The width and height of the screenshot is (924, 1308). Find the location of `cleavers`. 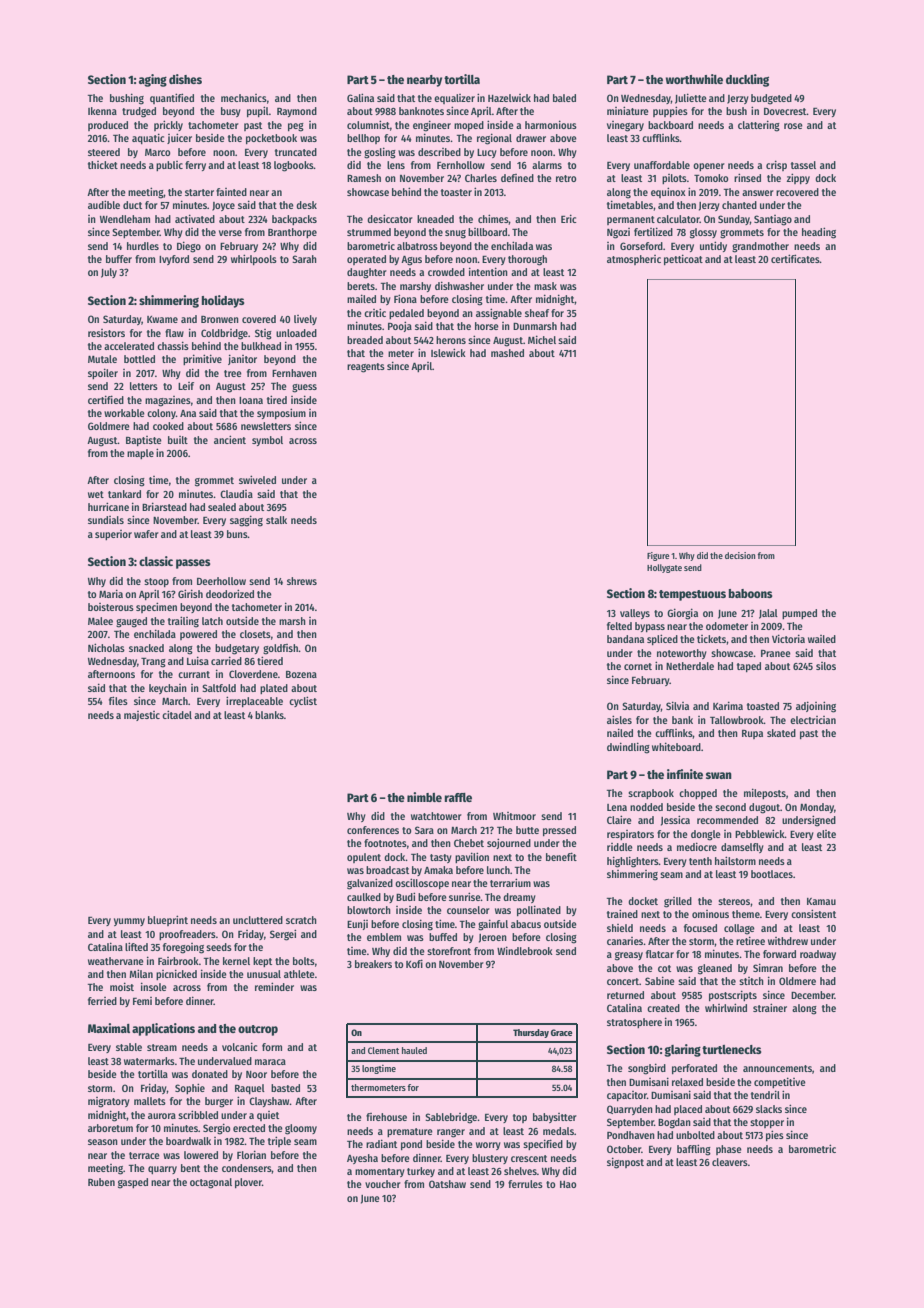

cleavers is located at coordinates (730, 1162).
